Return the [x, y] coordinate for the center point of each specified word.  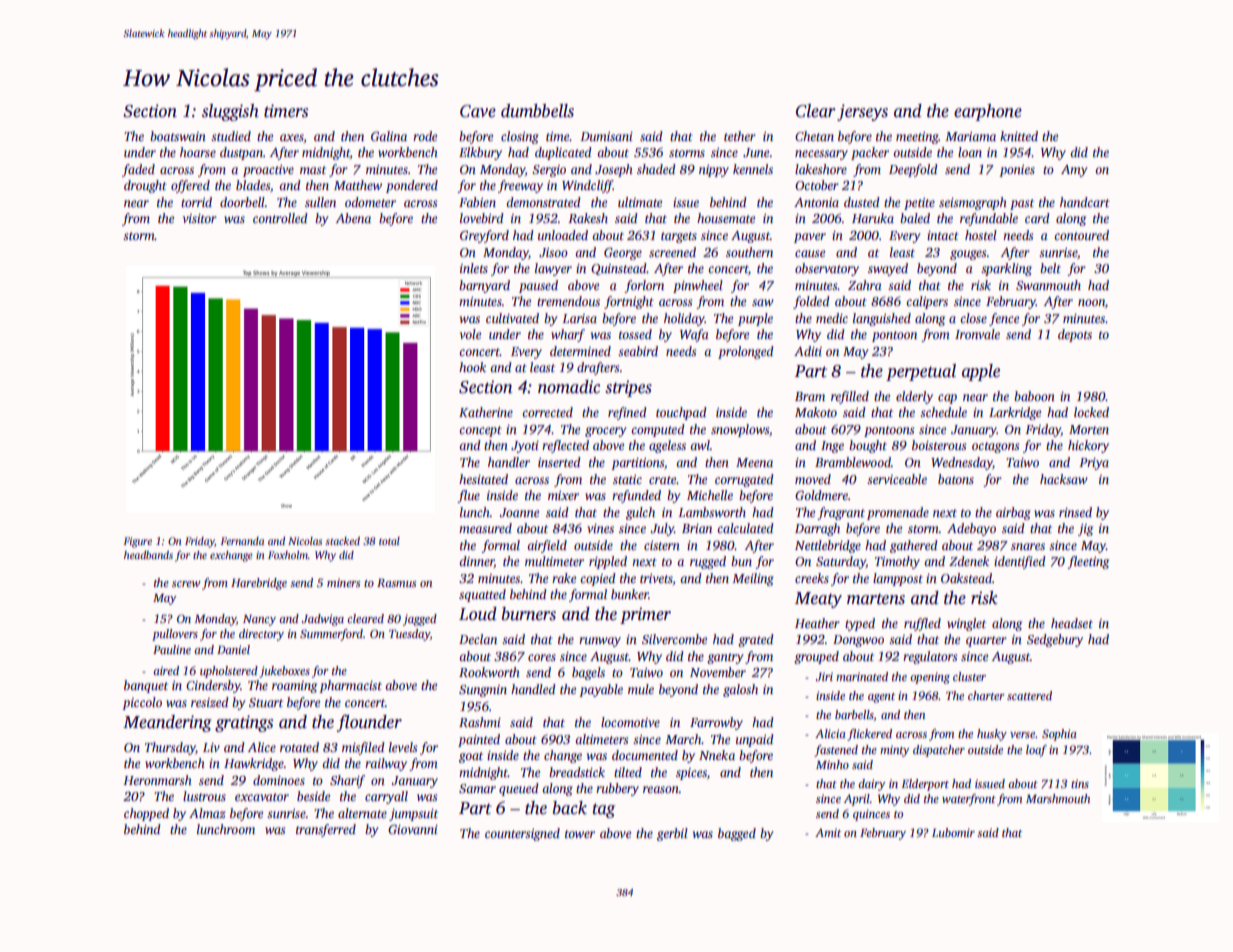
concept [480, 431]
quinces [871, 815]
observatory [827, 269]
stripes [628, 388]
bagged [737, 834]
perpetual [921, 372]
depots [1075, 335]
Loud [478, 614]
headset [1072, 623]
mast [313, 170]
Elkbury [480, 153]
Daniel [233, 649]
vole [470, 334]
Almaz [207, 813]
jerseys [862, 112]
